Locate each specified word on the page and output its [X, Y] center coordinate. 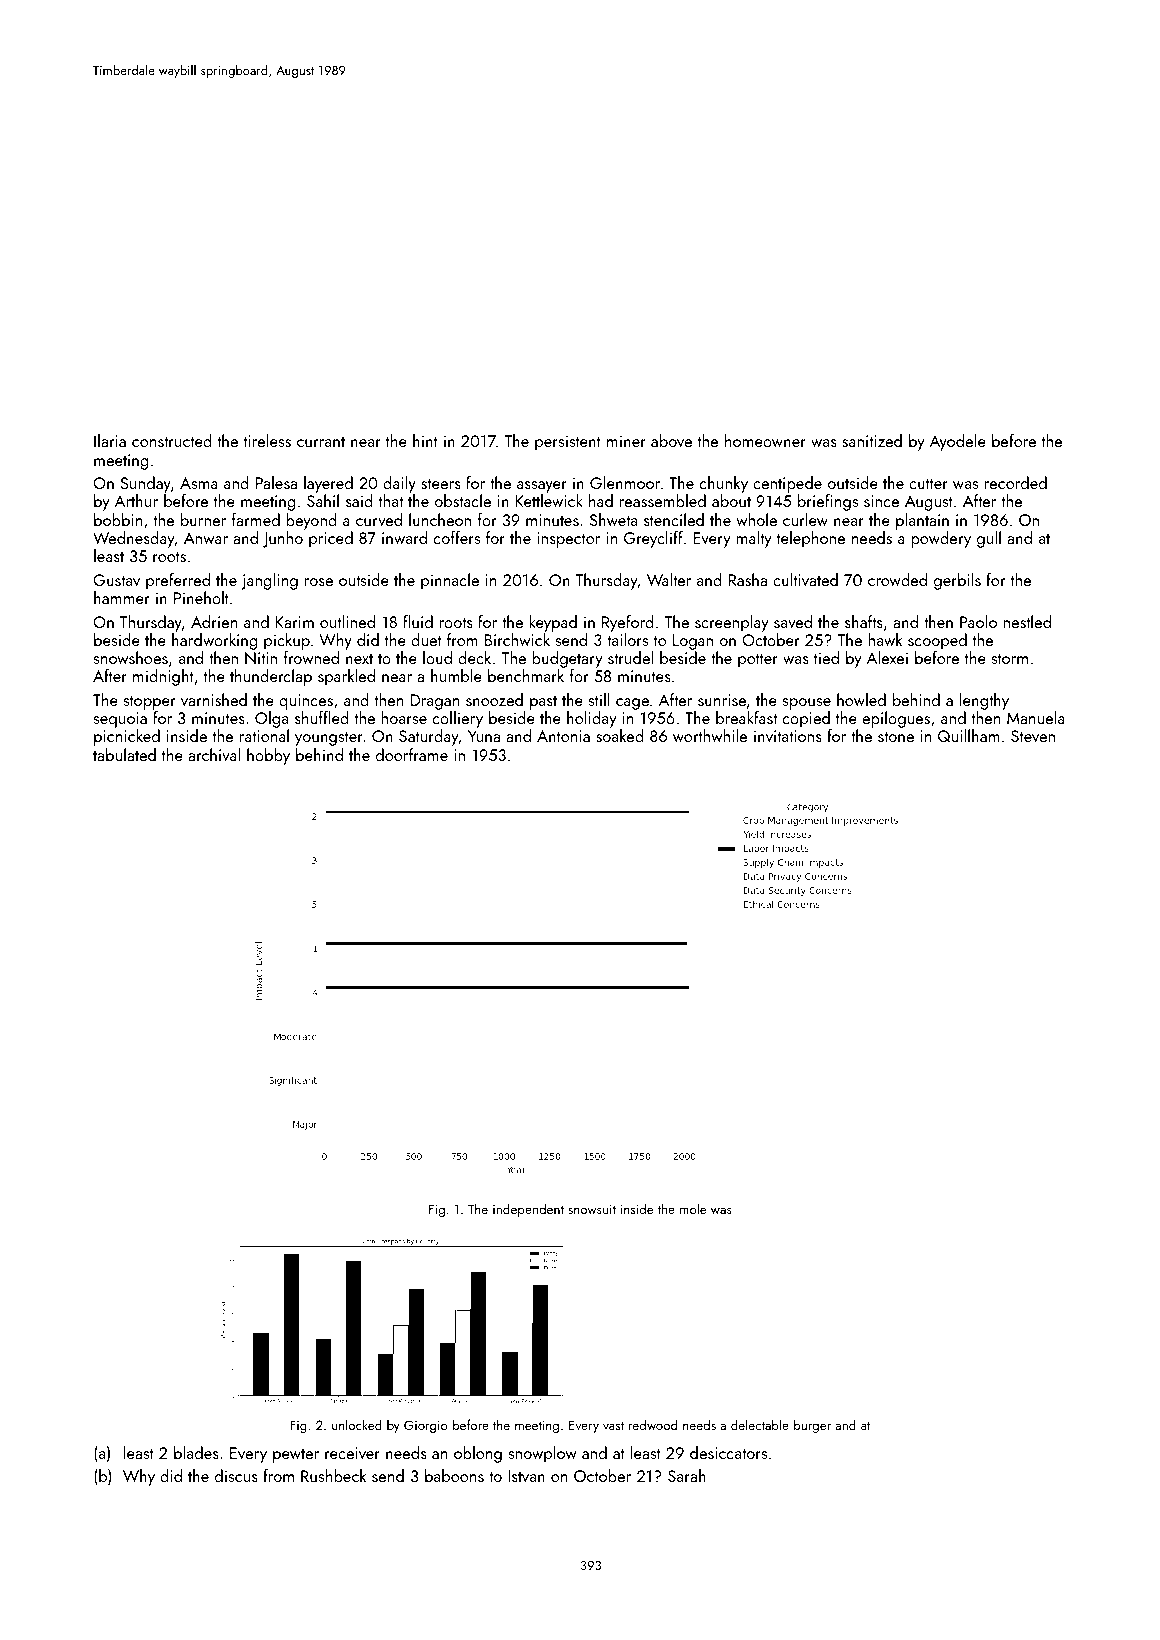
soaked [620, 735]
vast [613, 1425]
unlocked [357, 1424]
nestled [1027, 621]
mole [693, 1208]
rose [319, 582]
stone [896, 737]
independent [528, 1210]
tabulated [124, 754]
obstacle [463, 500]
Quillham [969, 735]
